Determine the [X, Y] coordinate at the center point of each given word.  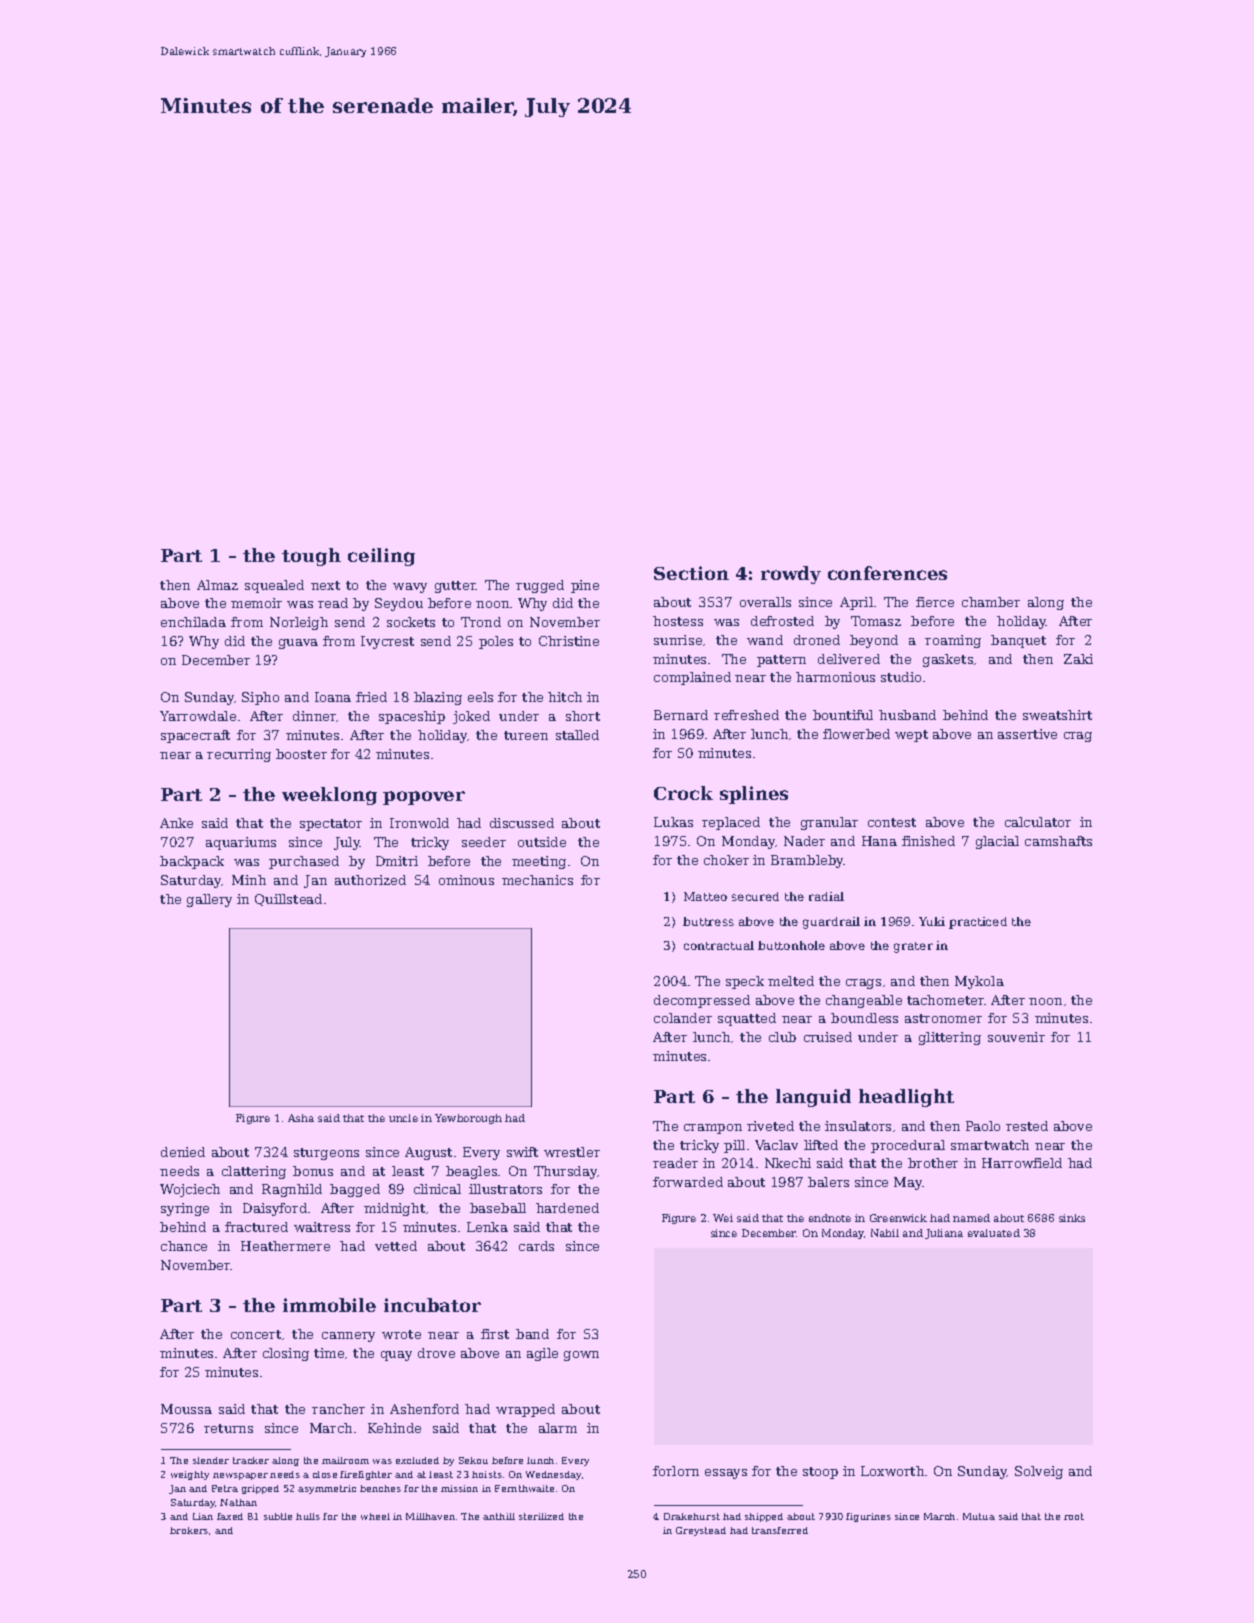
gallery [209, 900]
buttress [708, 921]
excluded [417, 1460]
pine [585, 586]
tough [311, 557]
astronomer [943, 1018]
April [856, 603]
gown [581, 1356]
